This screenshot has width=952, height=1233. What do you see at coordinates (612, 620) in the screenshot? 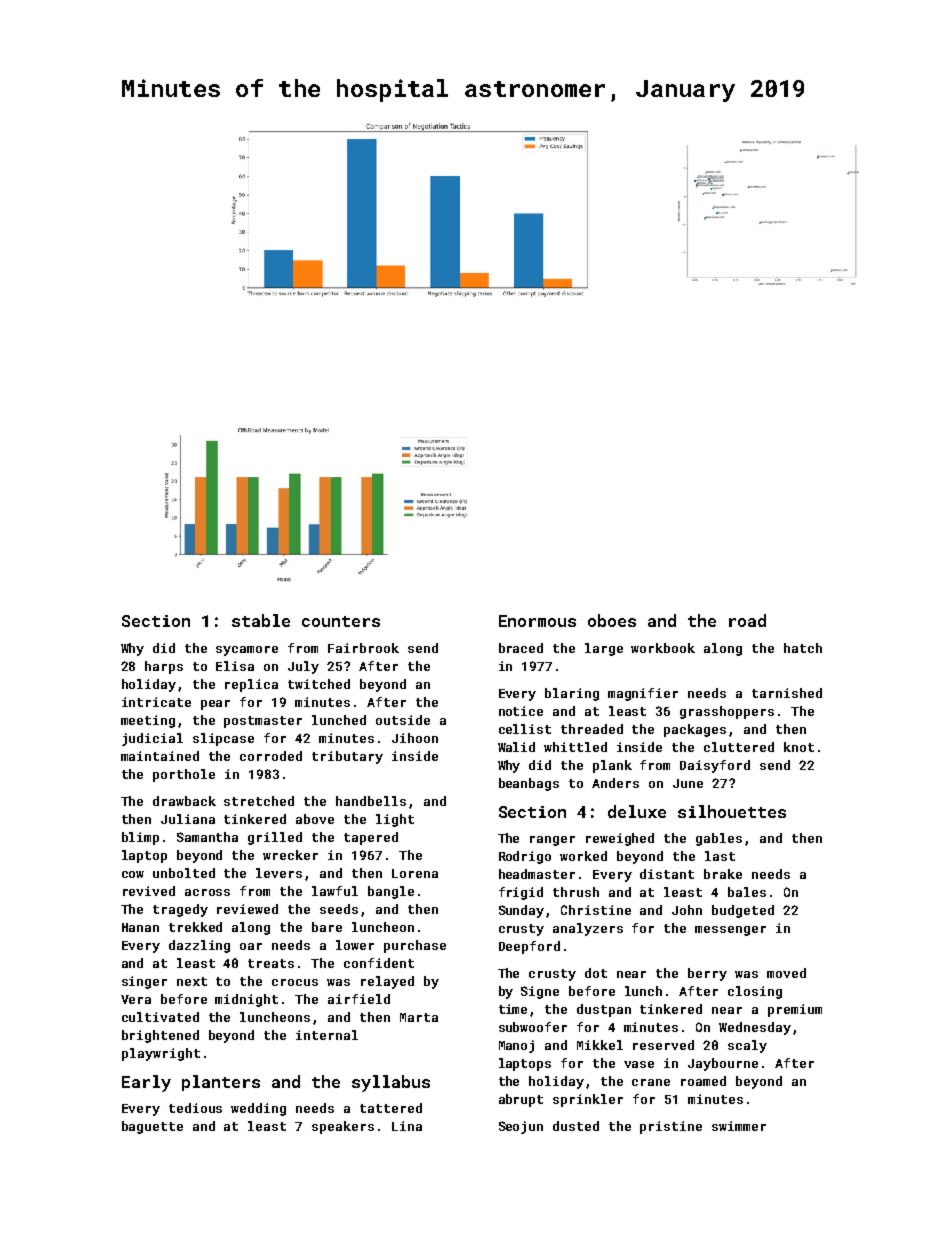
I see `oboes` at bounding box center [612, 620].
